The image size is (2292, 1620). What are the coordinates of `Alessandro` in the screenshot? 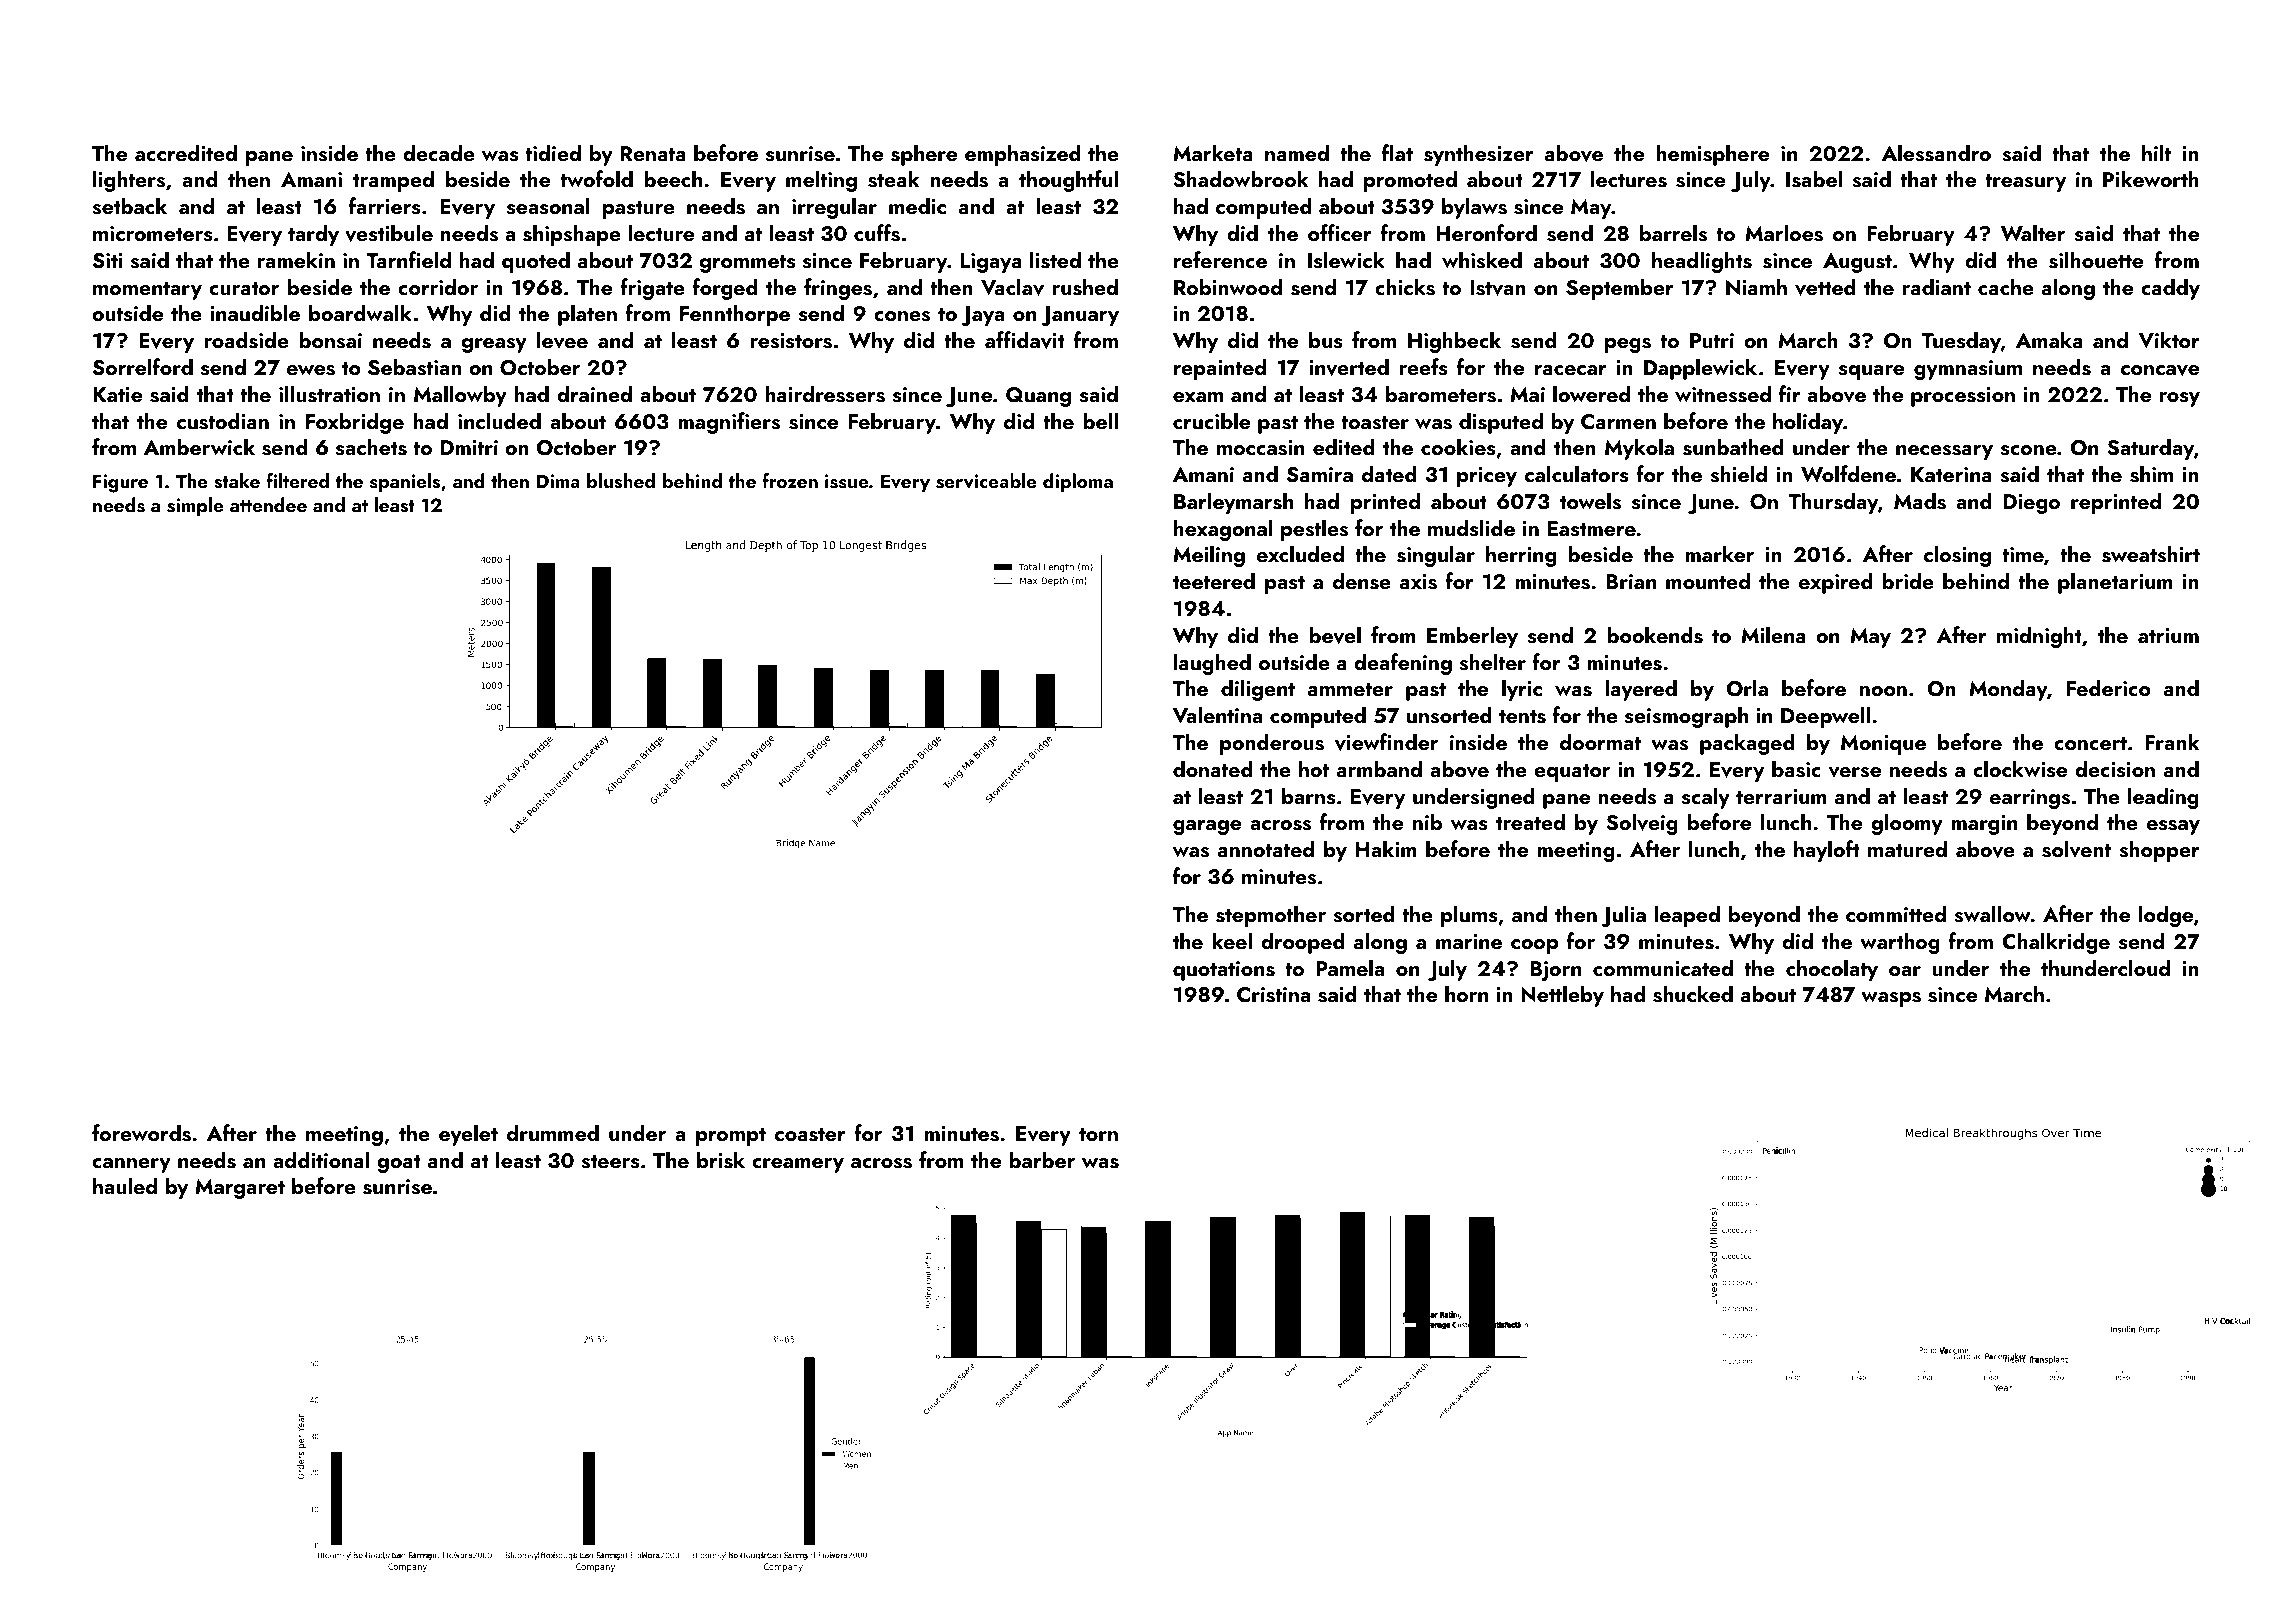 It's located at (1936, 153).
